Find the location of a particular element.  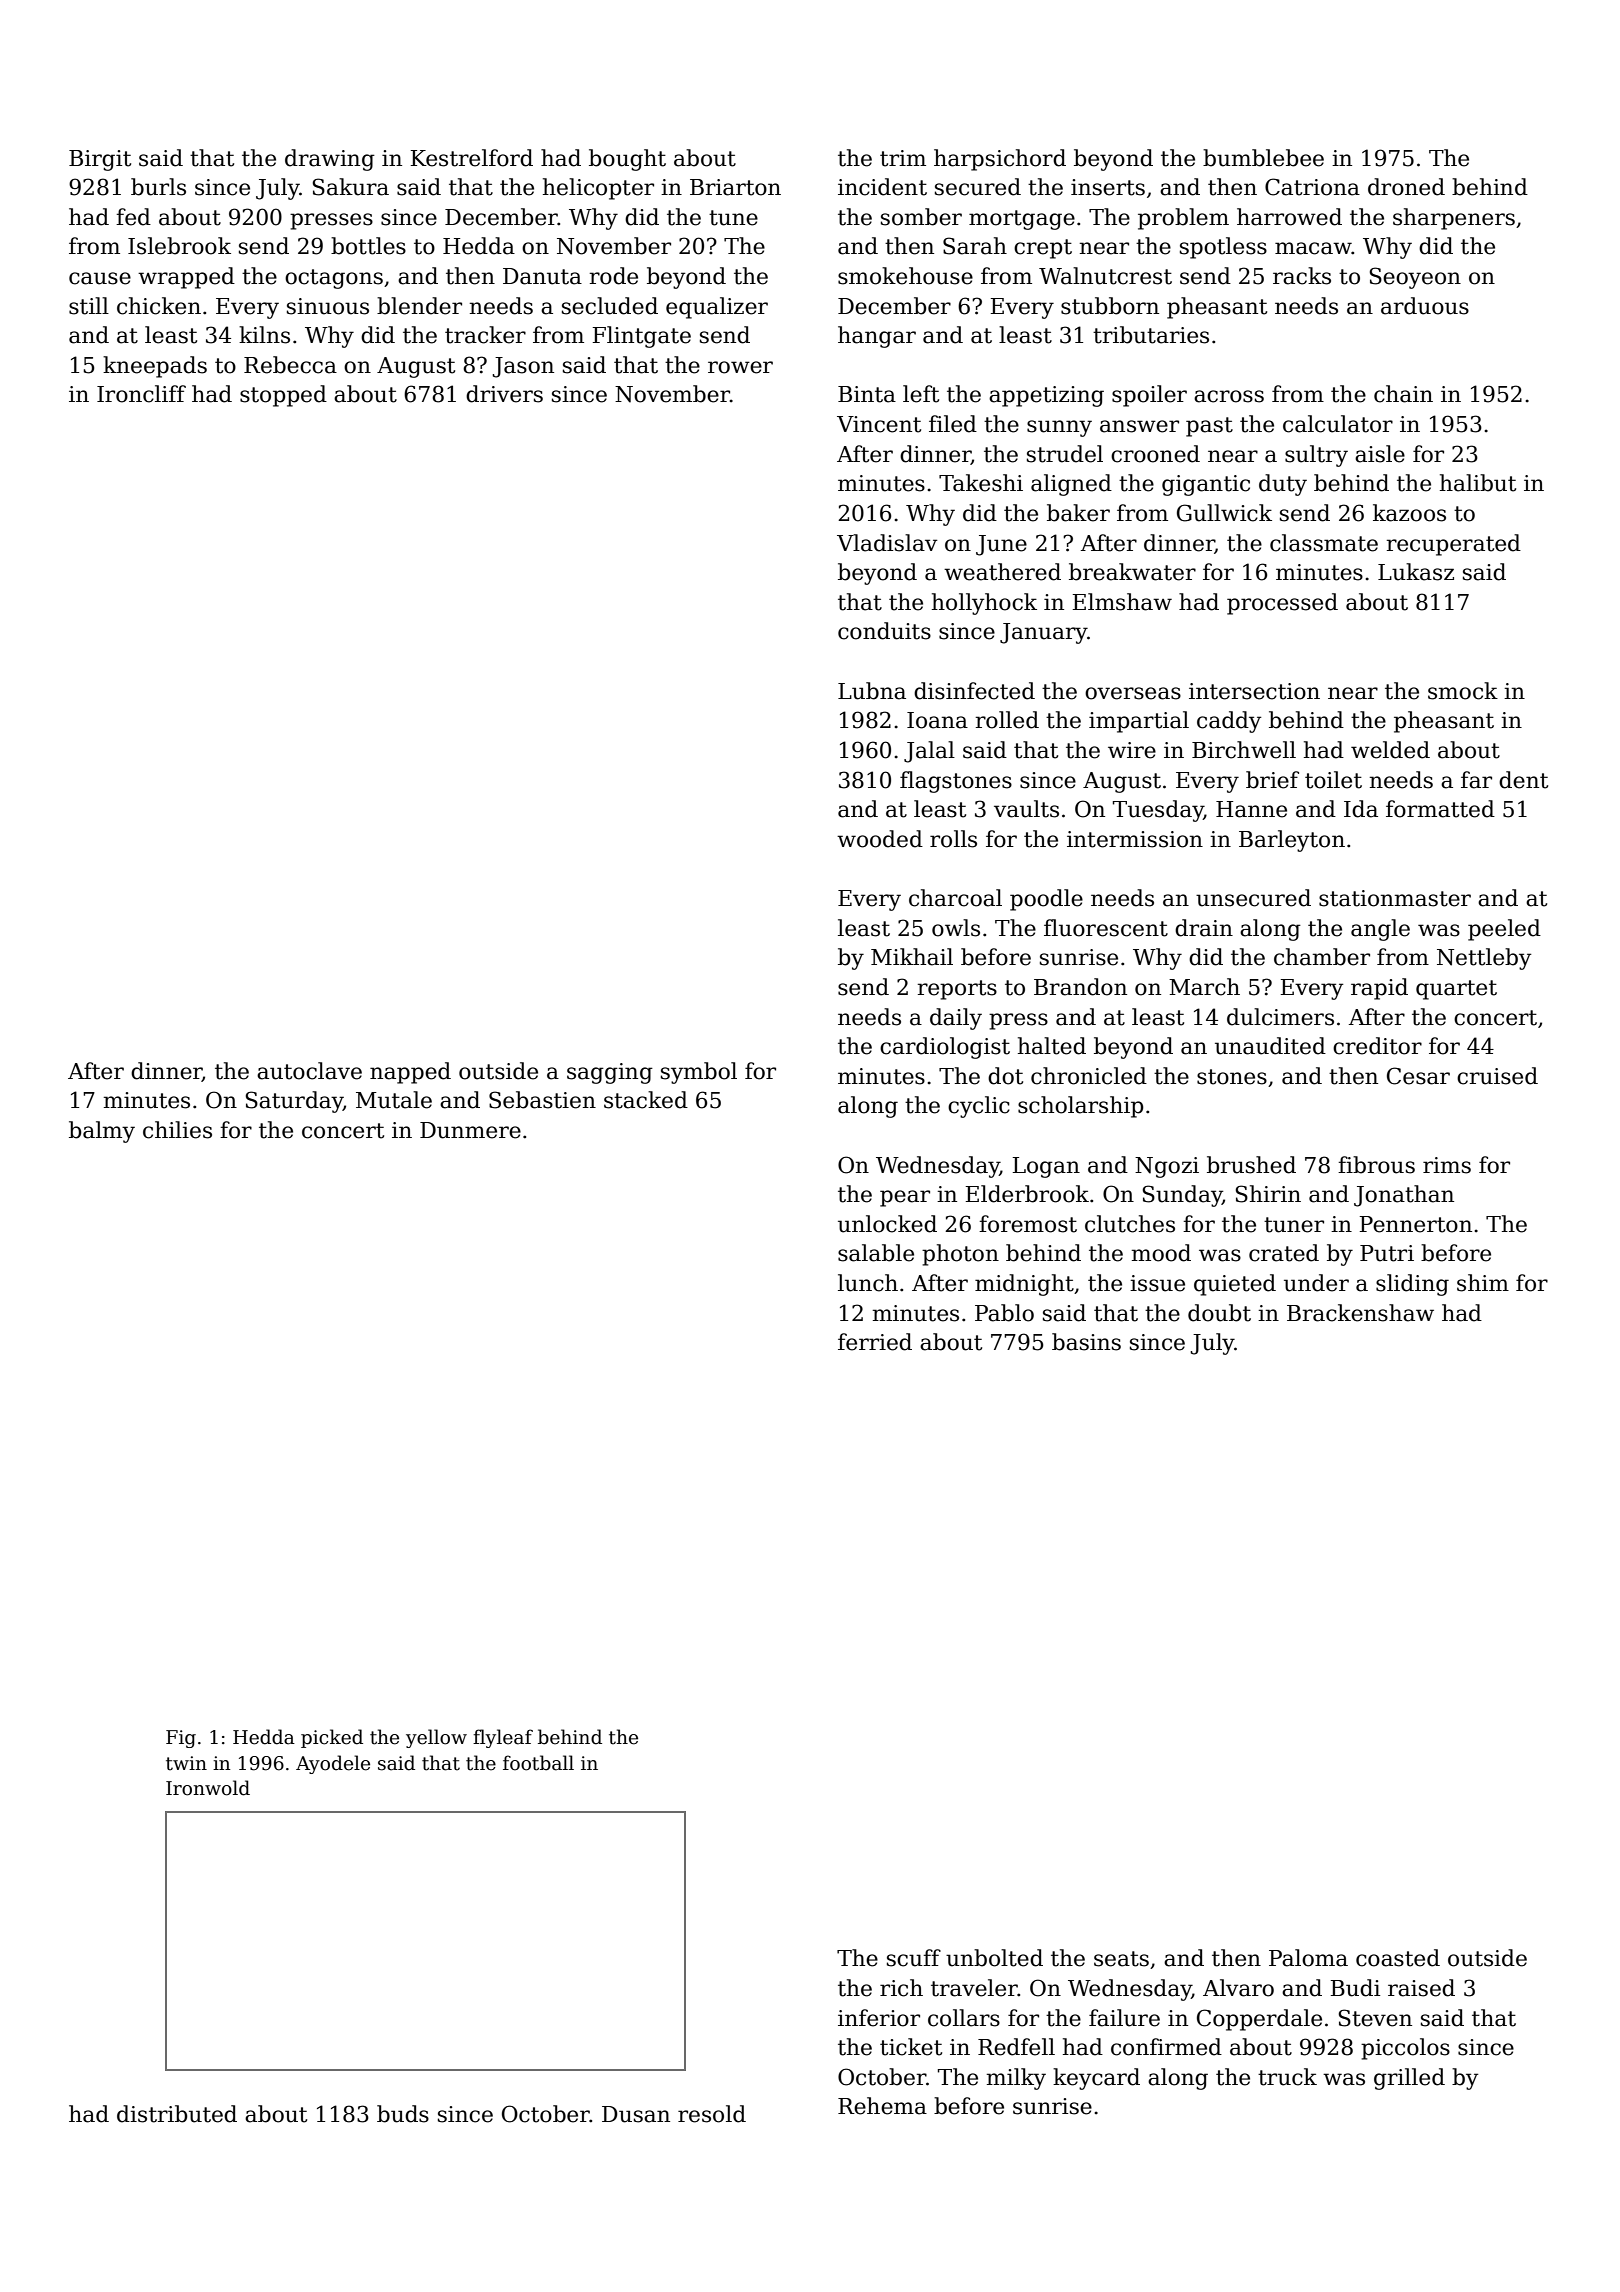

rower is located at coordinates (740, 367).
